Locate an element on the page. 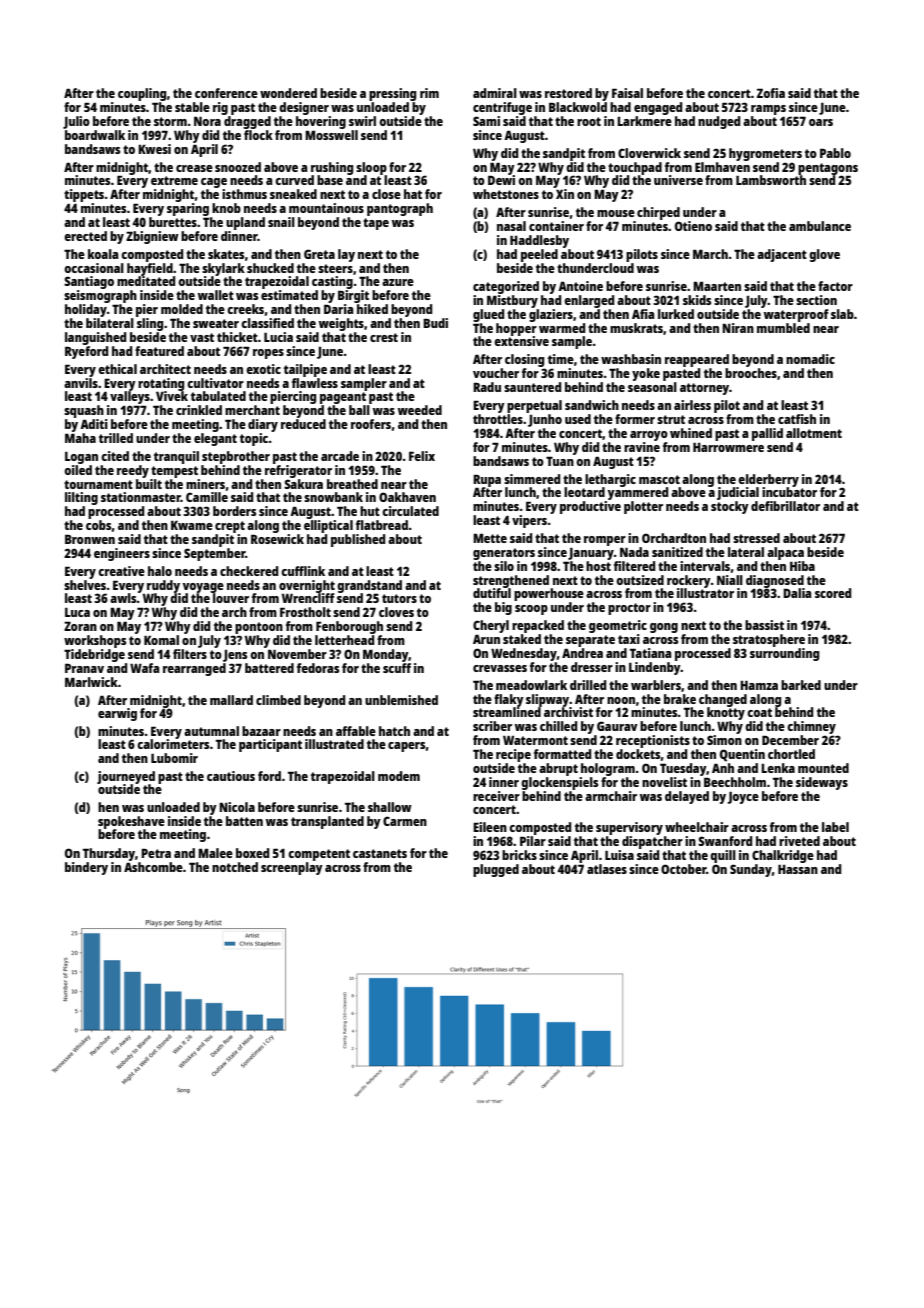  Budi is located at coordinates (435, 323).
